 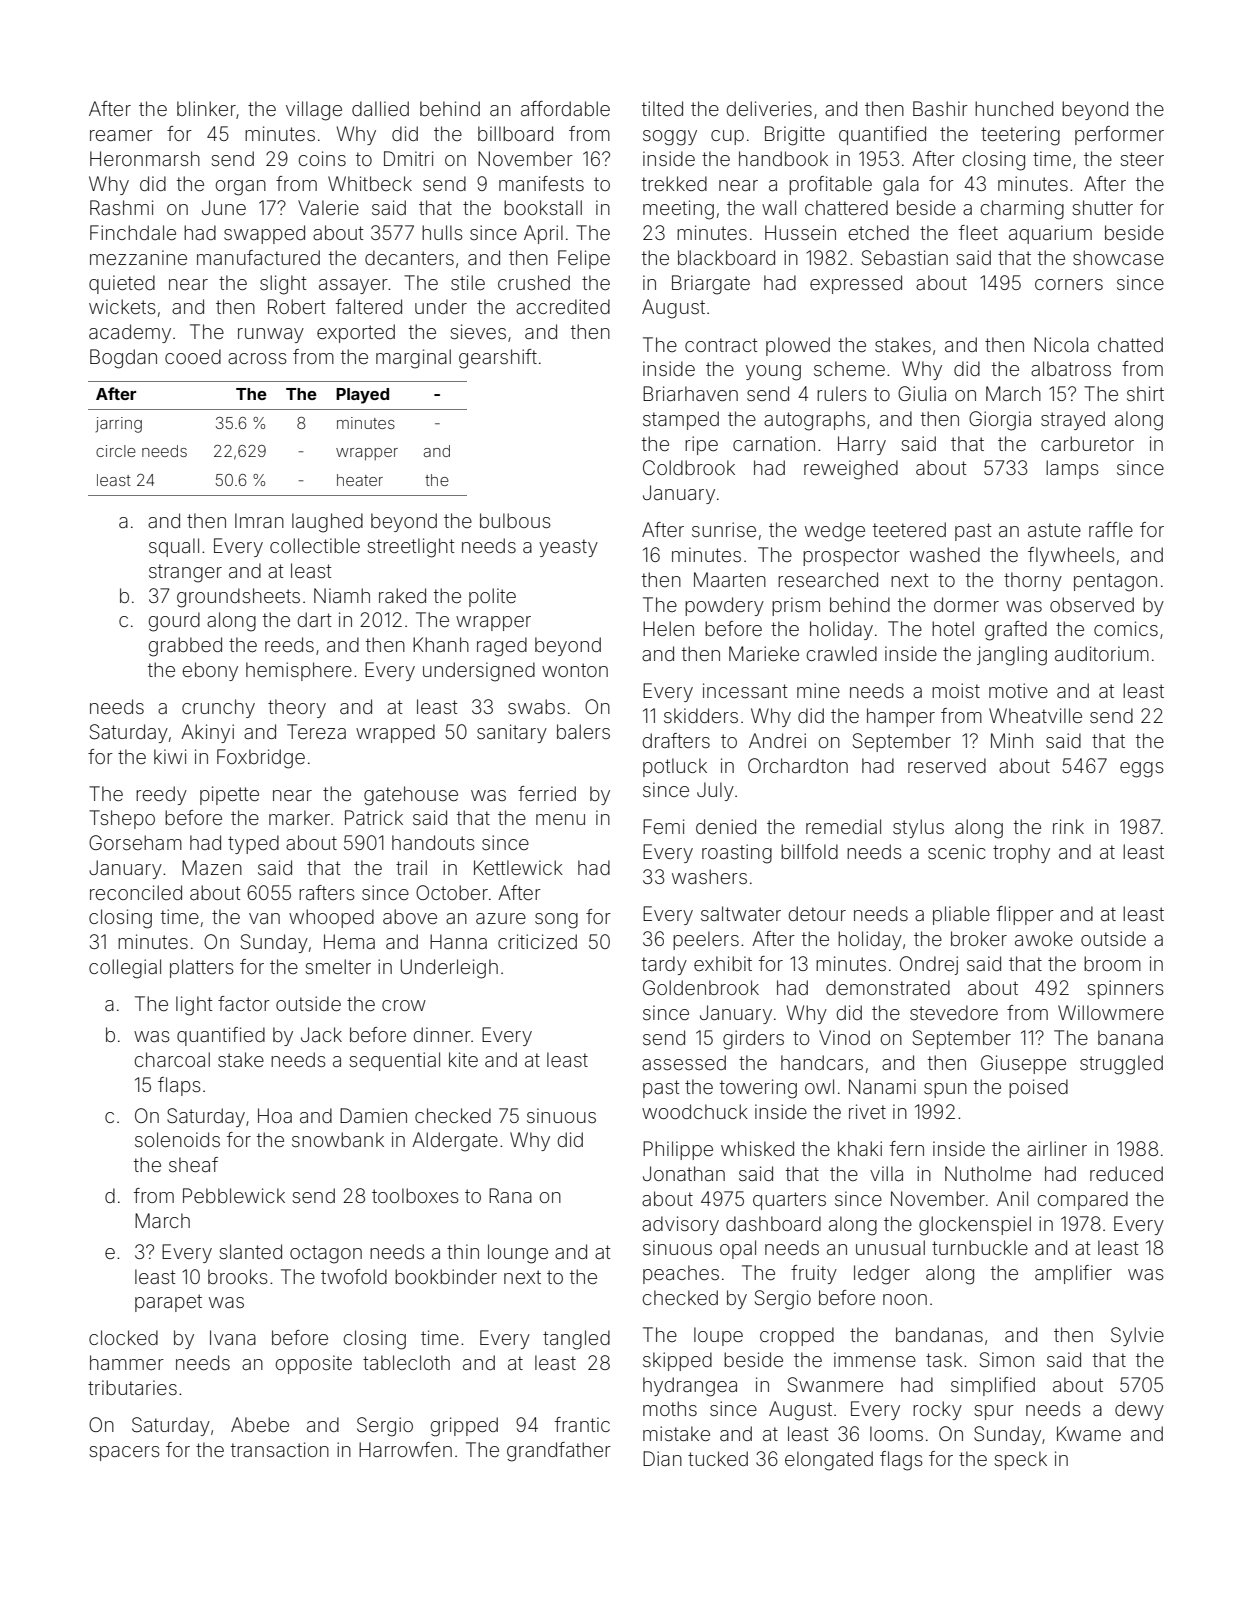 I want to click on lounge, so click(x=518, y=1254).
